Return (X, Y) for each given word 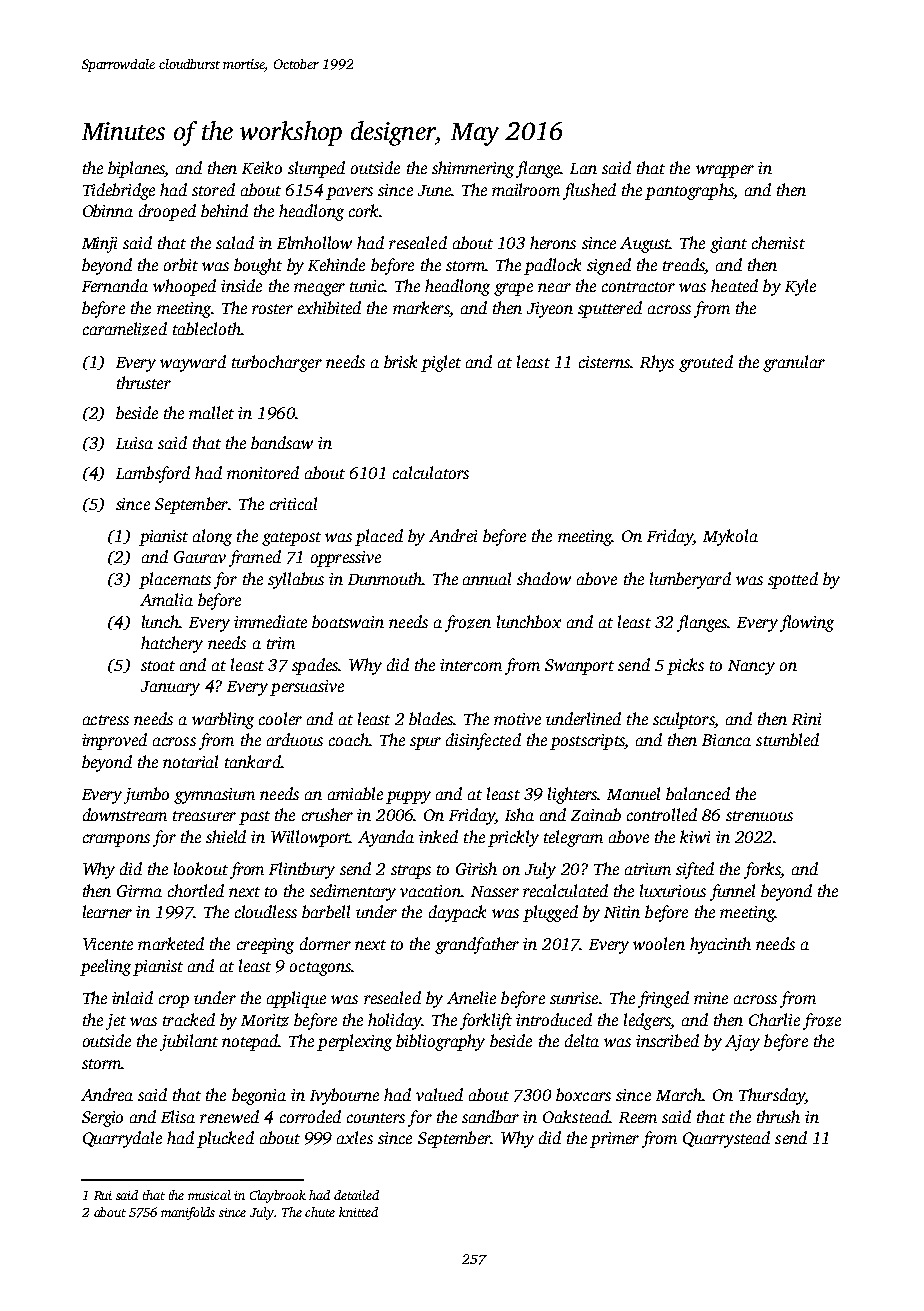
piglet (441, 363)
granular (794, 363)
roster (272, 309)
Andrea (107, 1094)
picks (685, 666)
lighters (573, 795)
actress (106, 720)
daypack (457, 913)
